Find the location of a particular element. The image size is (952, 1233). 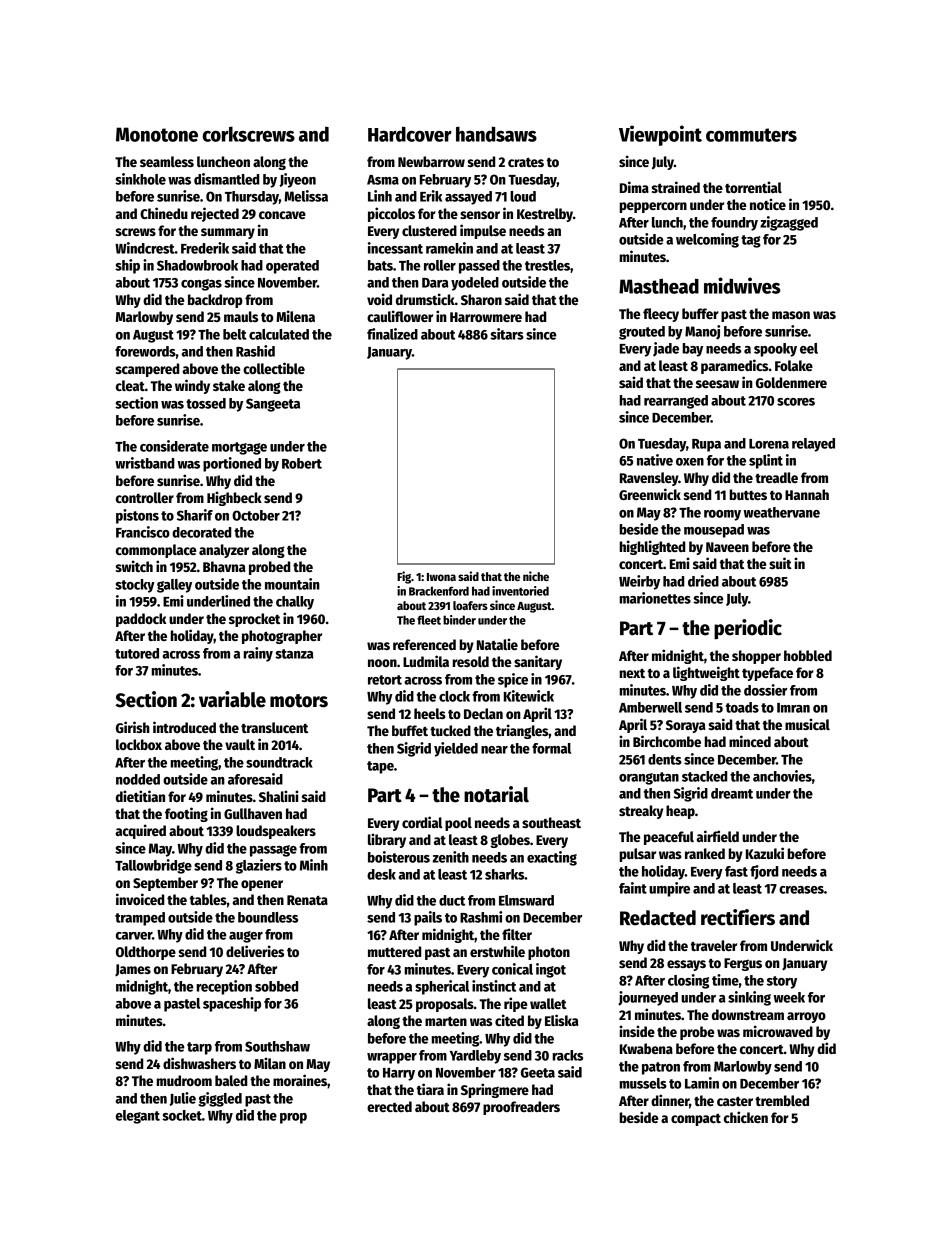

photon is located at coordinates (549, 953).
